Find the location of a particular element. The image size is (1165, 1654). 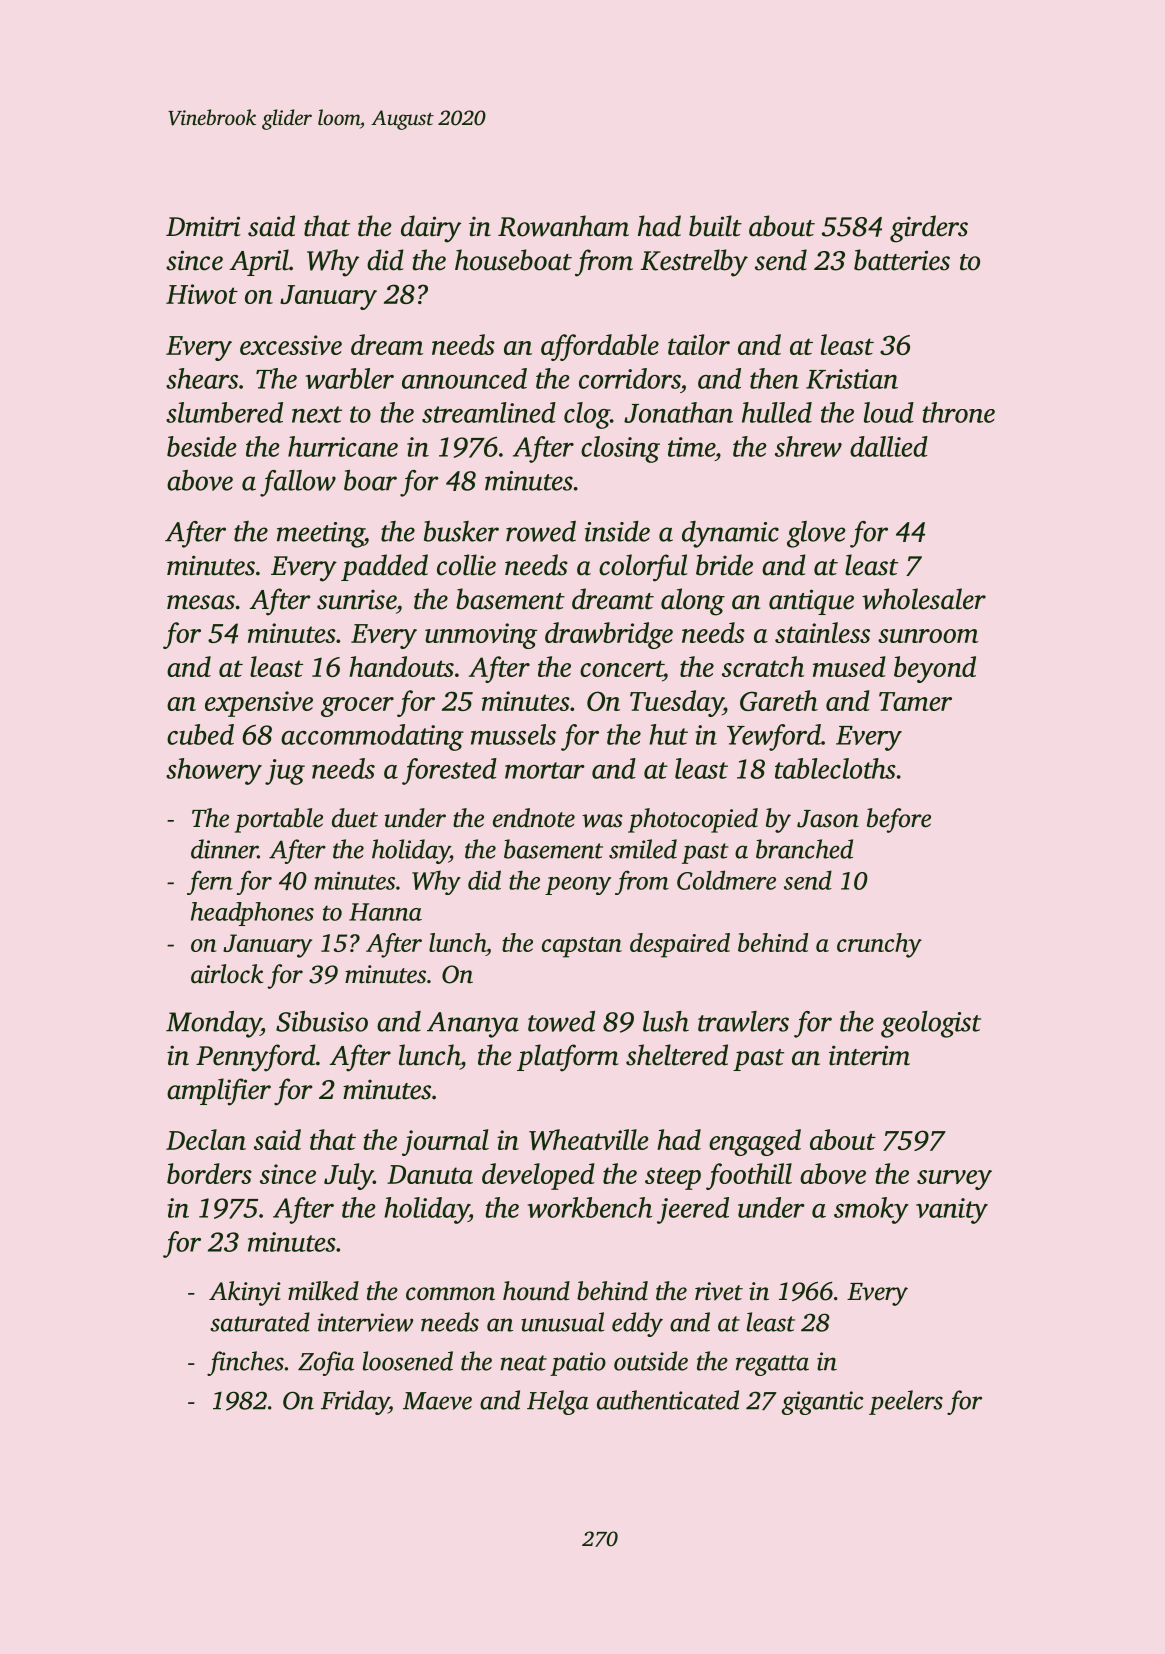

cubed is located at coordinates (200, 734).
